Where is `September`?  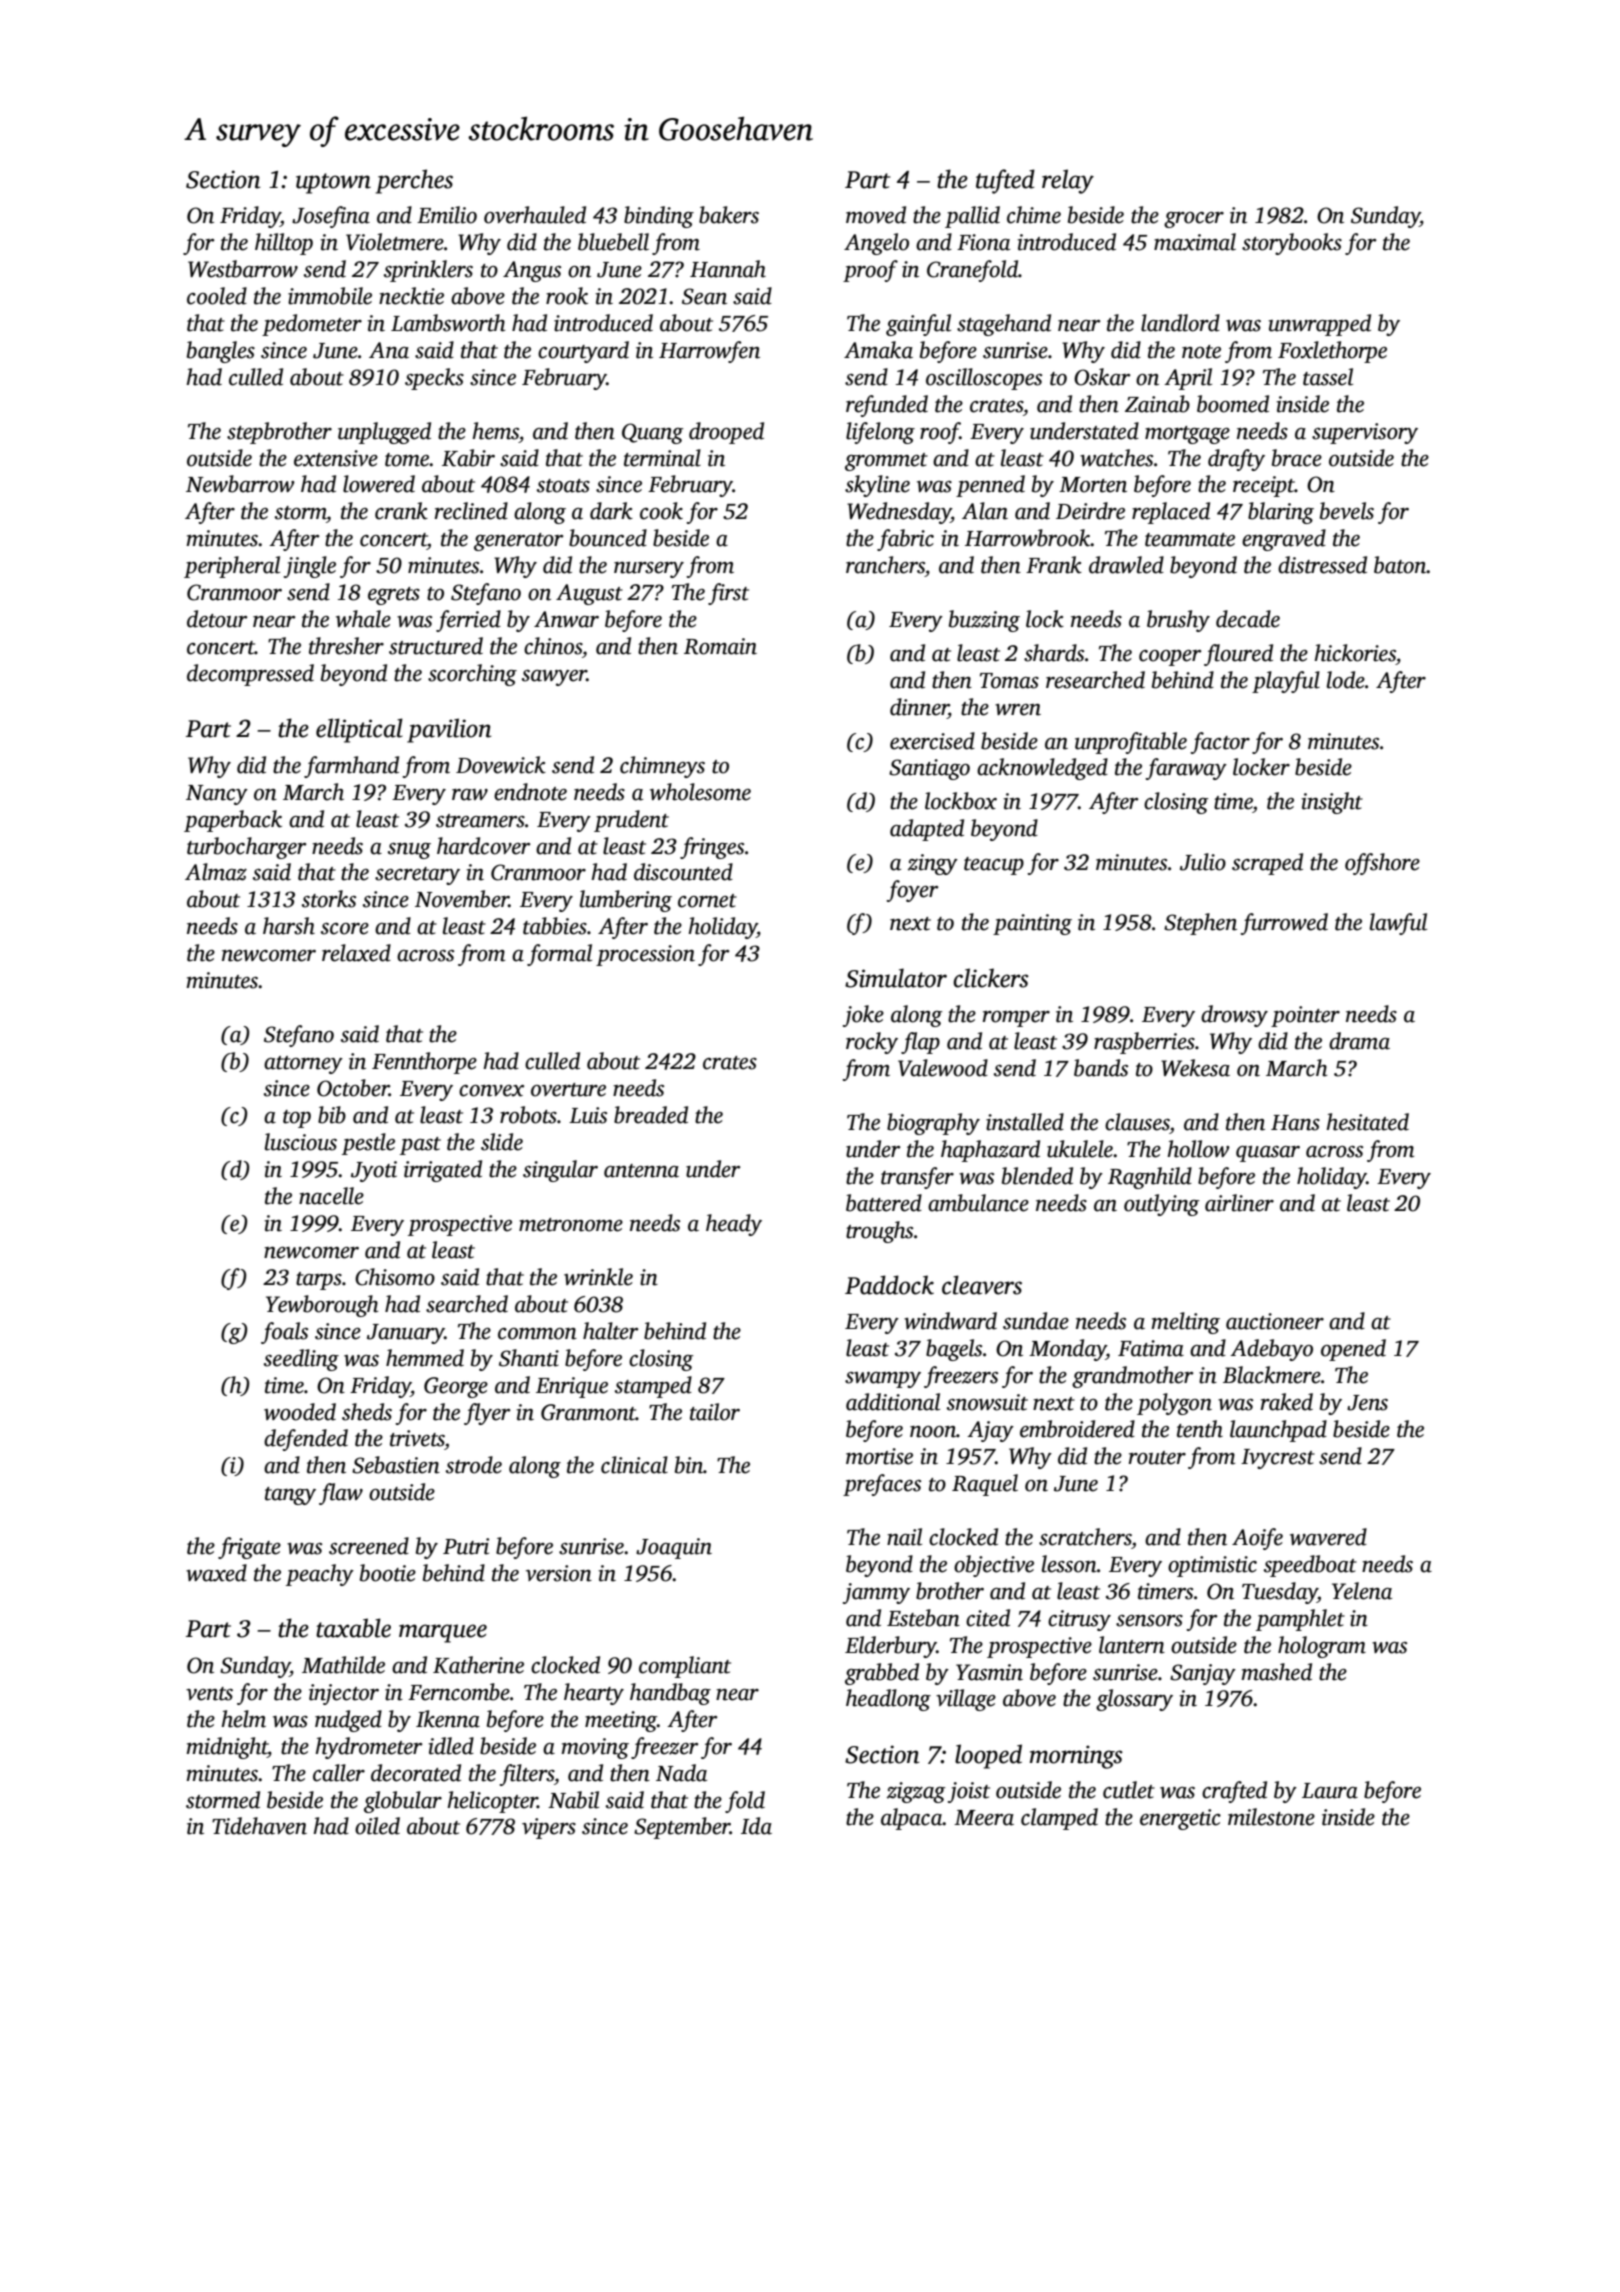
September is located at coordinates (682, 1828).
